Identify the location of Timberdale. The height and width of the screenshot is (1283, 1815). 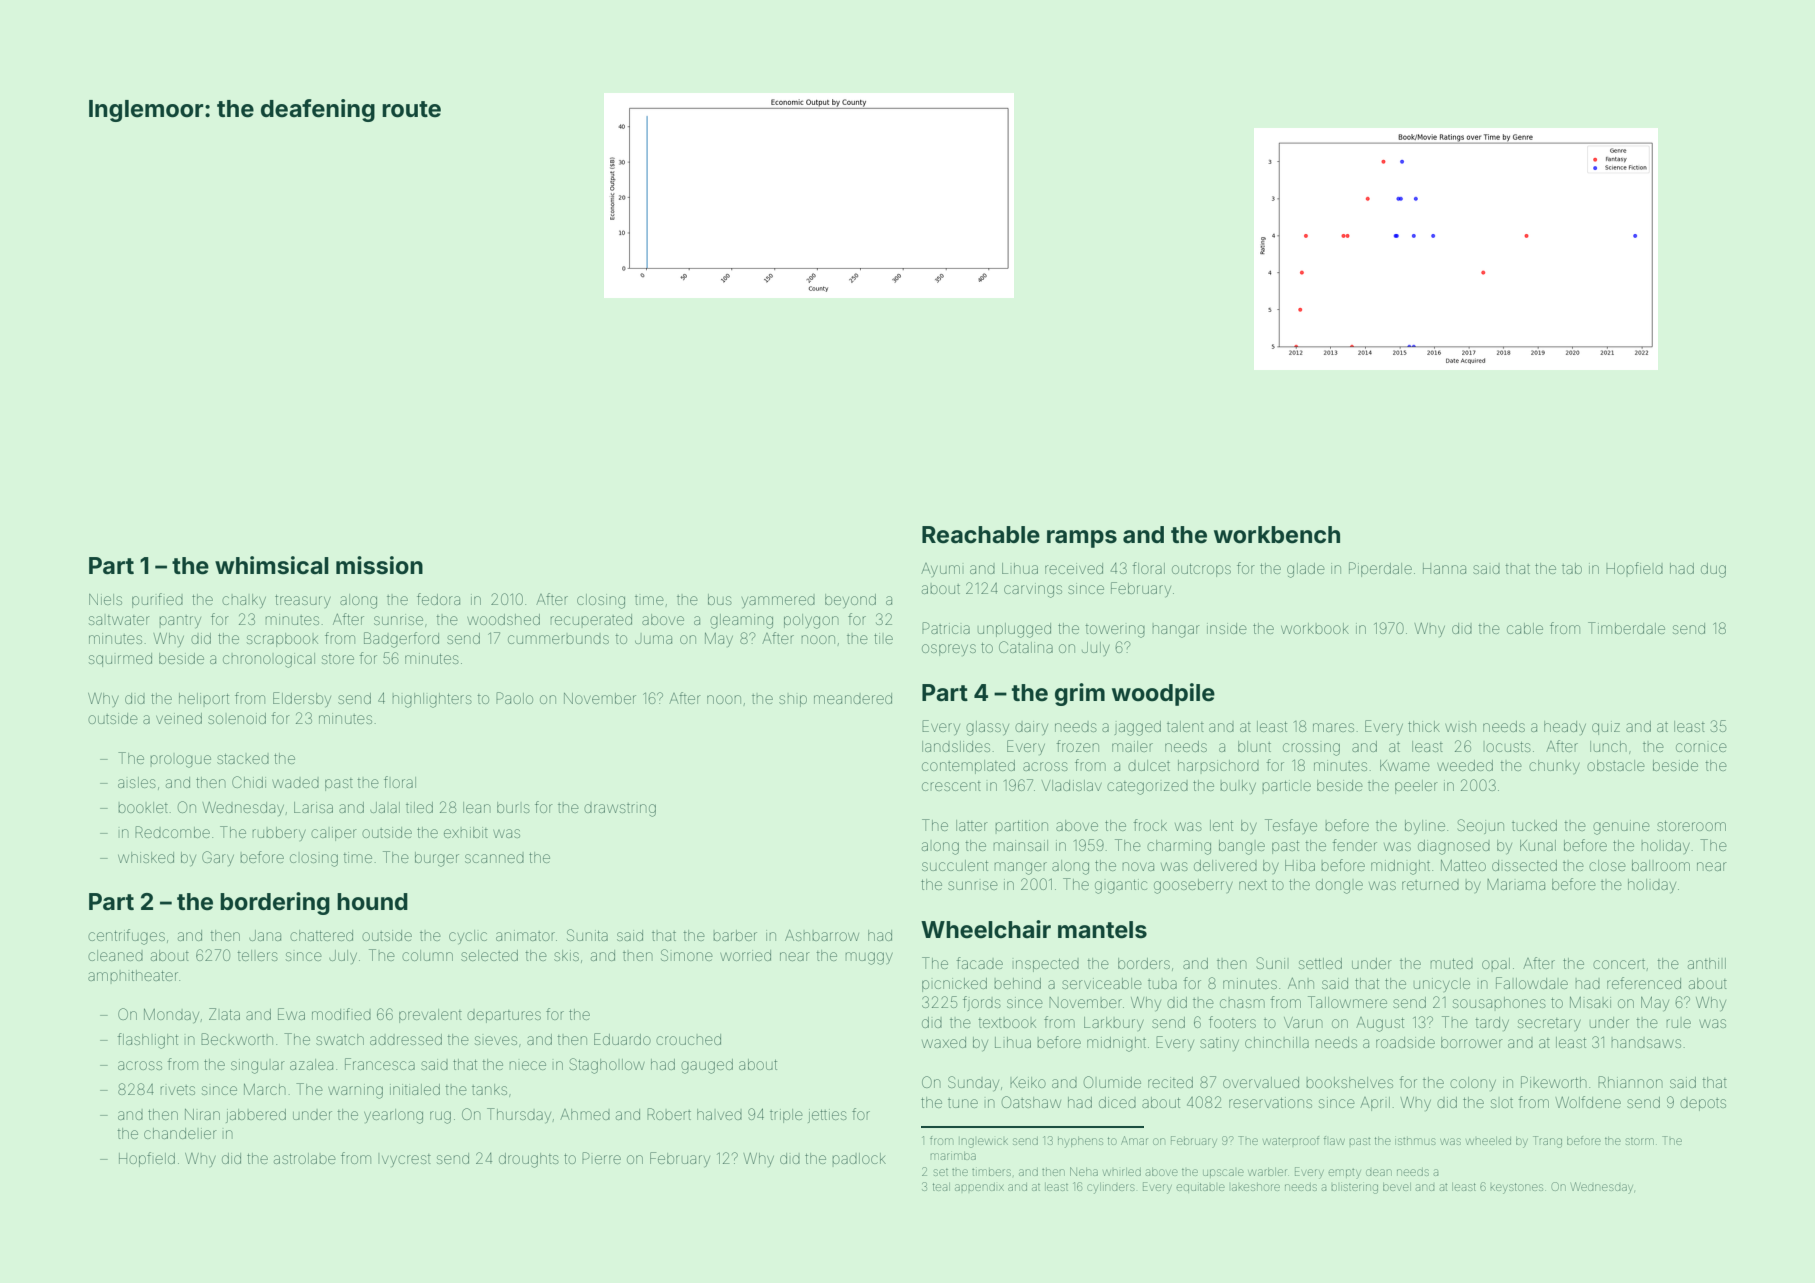
(1626, 628).
